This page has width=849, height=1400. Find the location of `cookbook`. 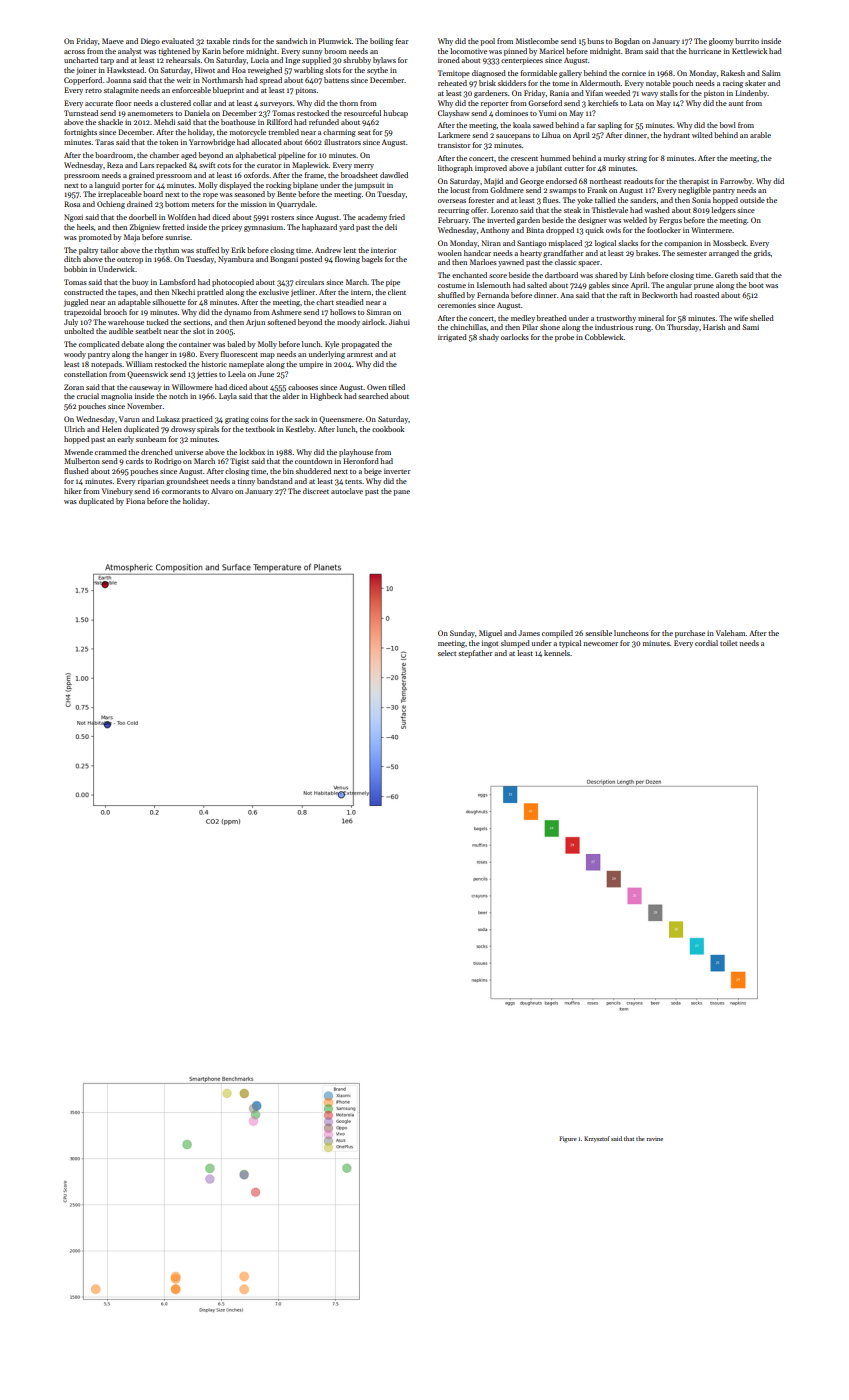

cookbook is located at coordinates (388, 429).
